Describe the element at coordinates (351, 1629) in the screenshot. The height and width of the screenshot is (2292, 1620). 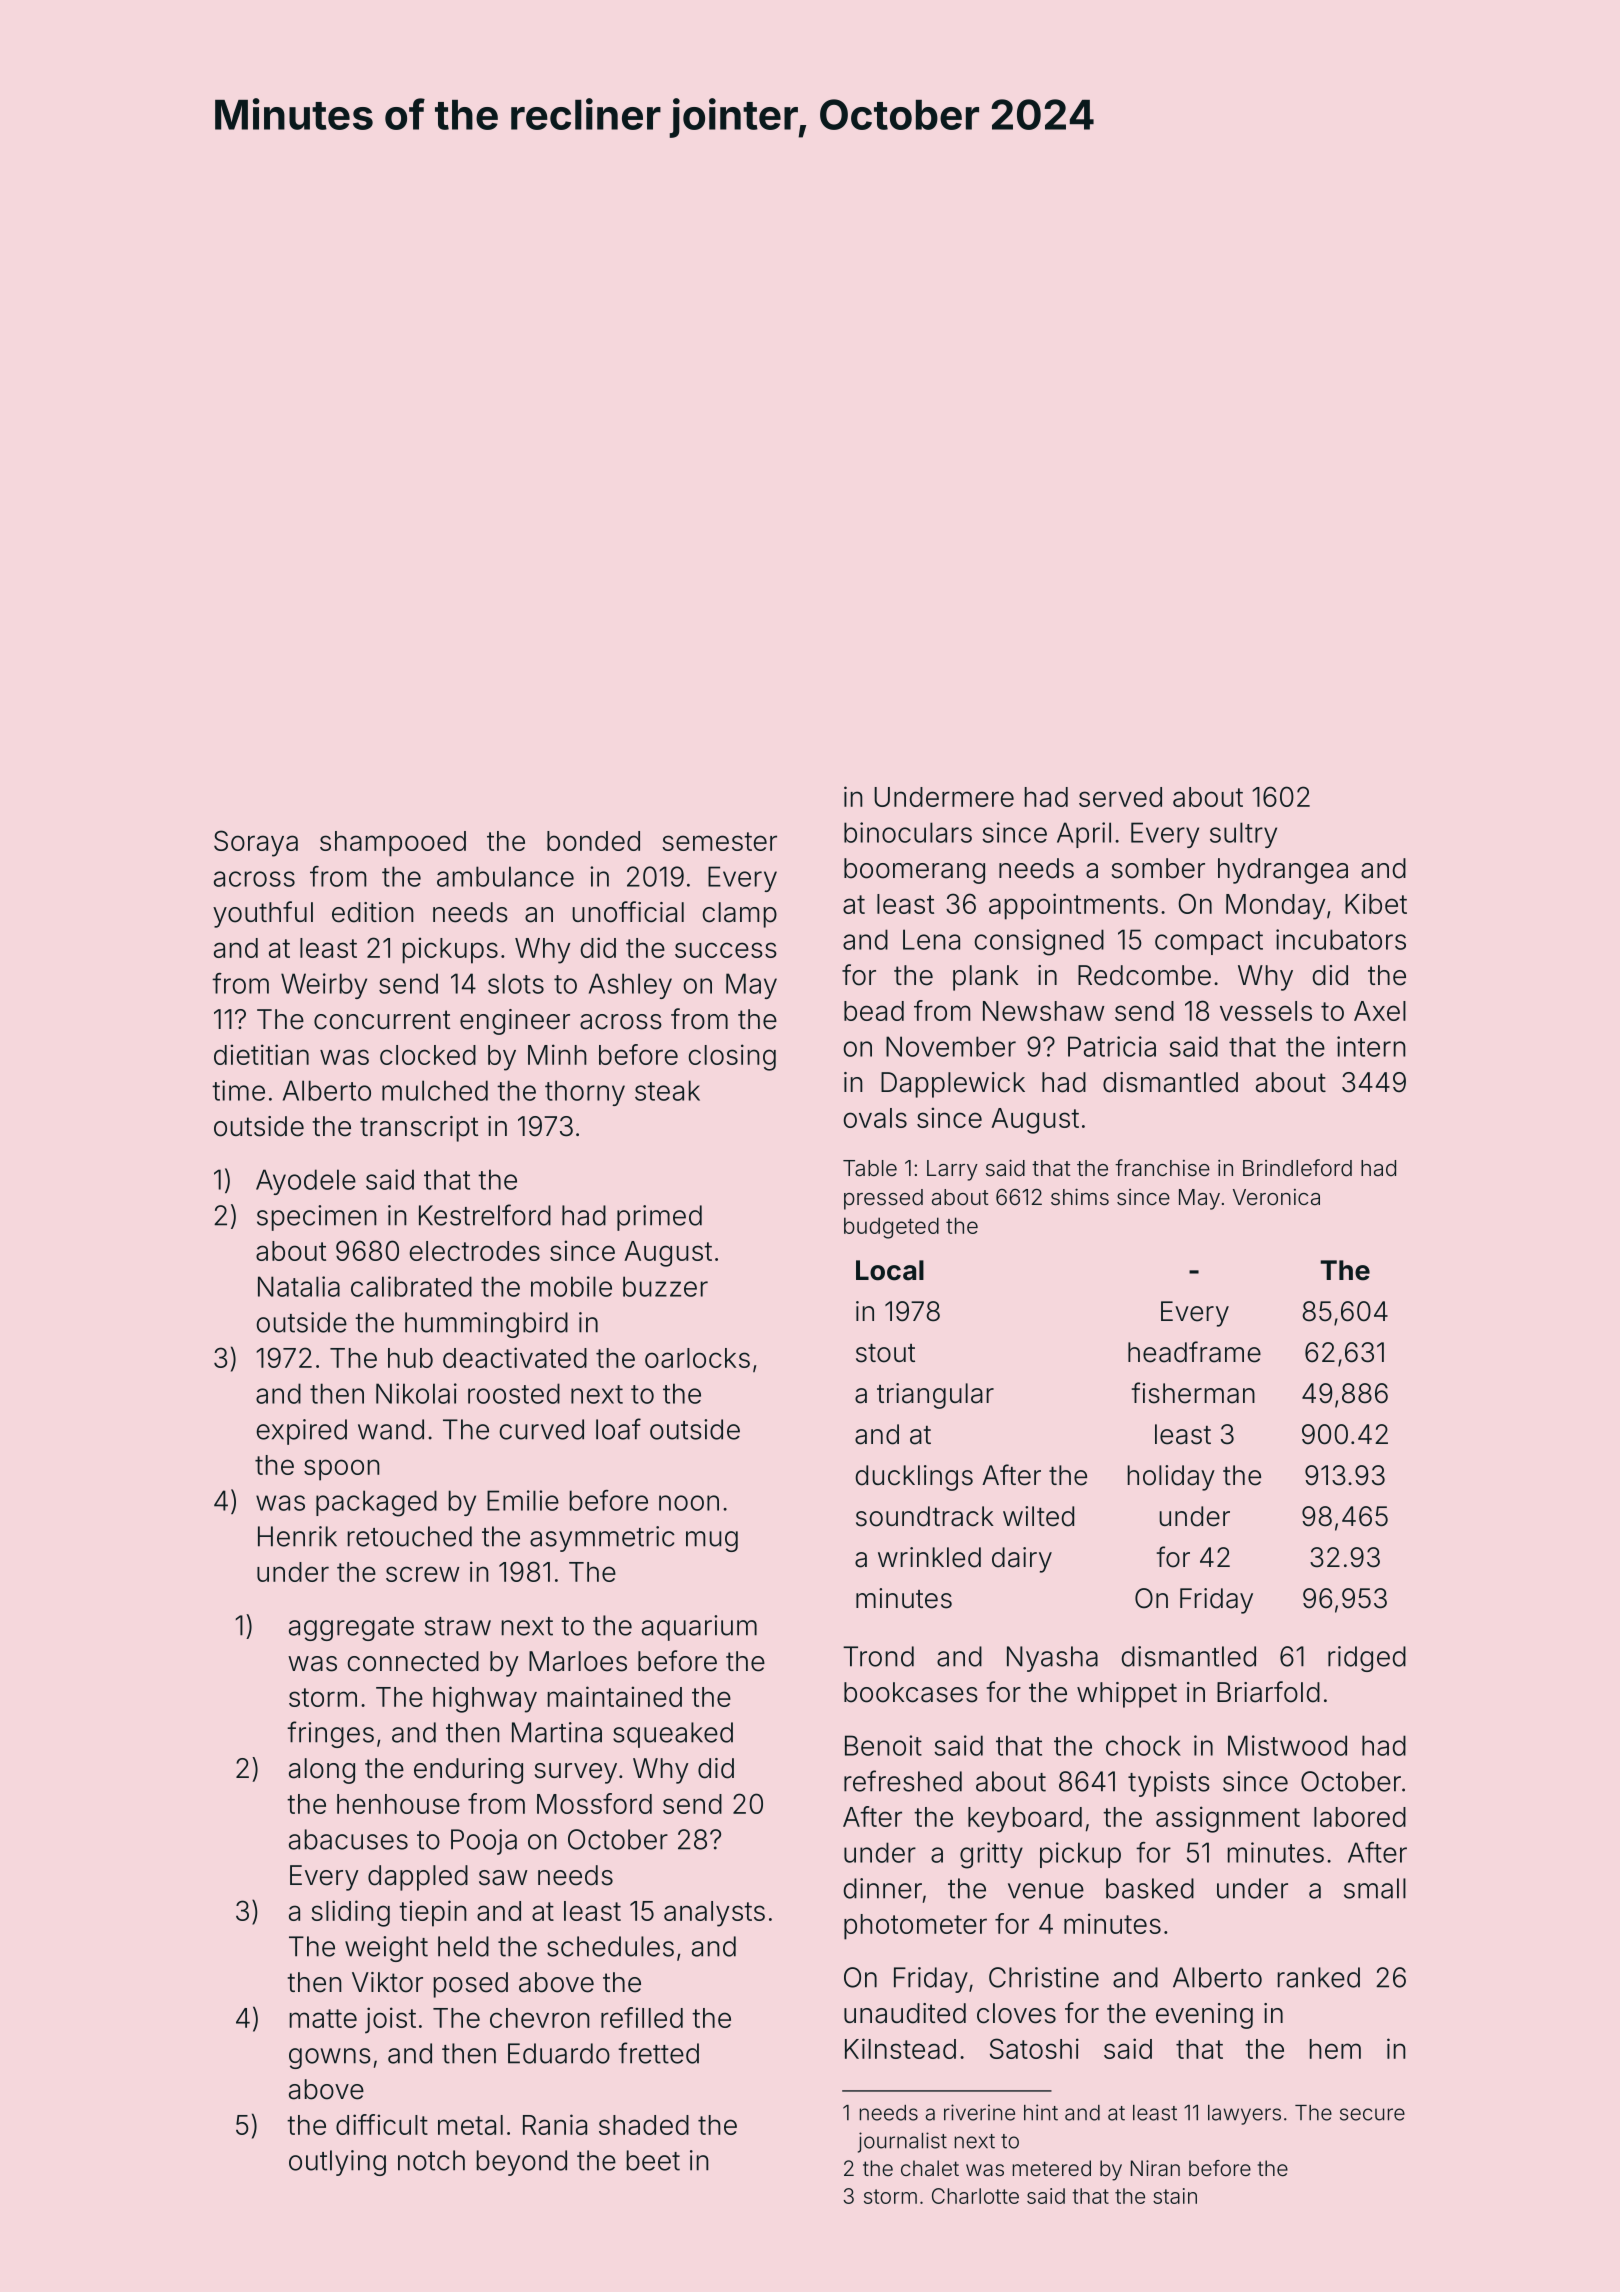
I see `aggregate` at that location.
